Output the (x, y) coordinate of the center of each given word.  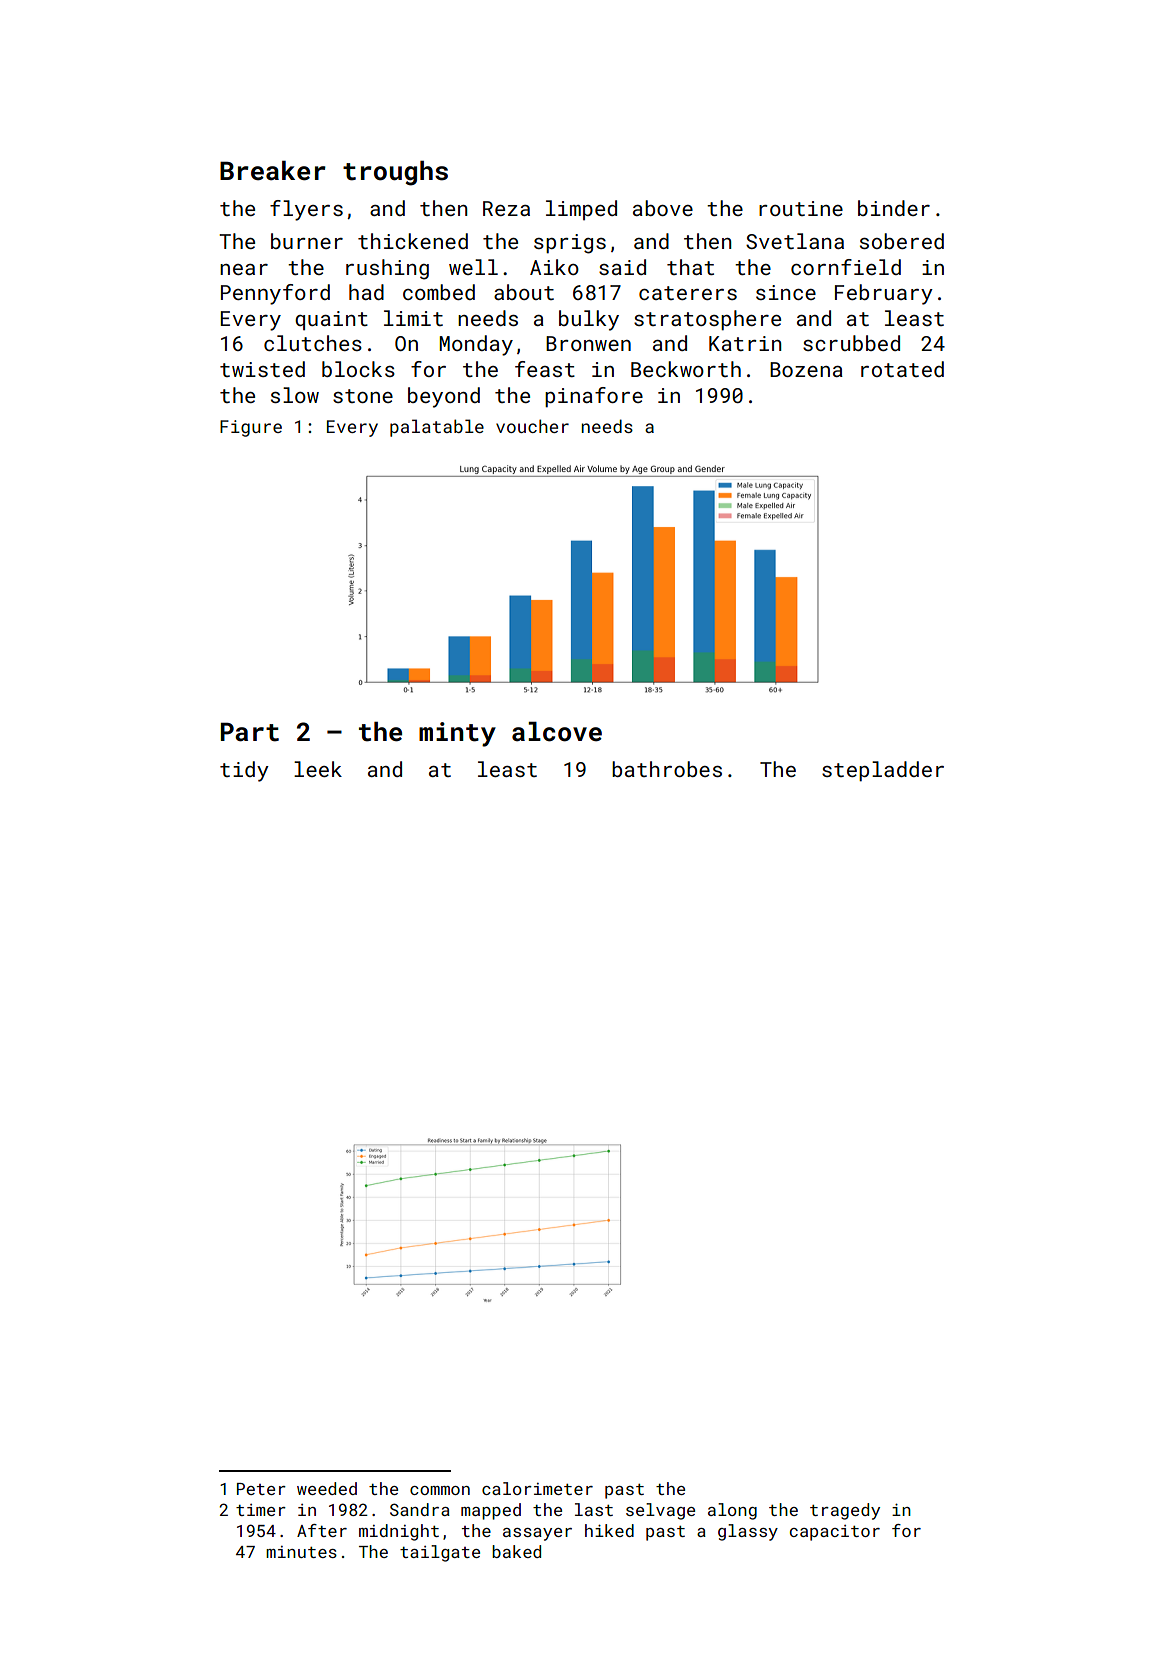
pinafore (594, 397)
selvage (660, 1511)
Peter (261, 1489)
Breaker (273, 171)
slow (295, 395)
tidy (244, 771)
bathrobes (667, 769)
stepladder (883, 771)
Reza (506, 208)
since (786, 292)
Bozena (806, 369)
